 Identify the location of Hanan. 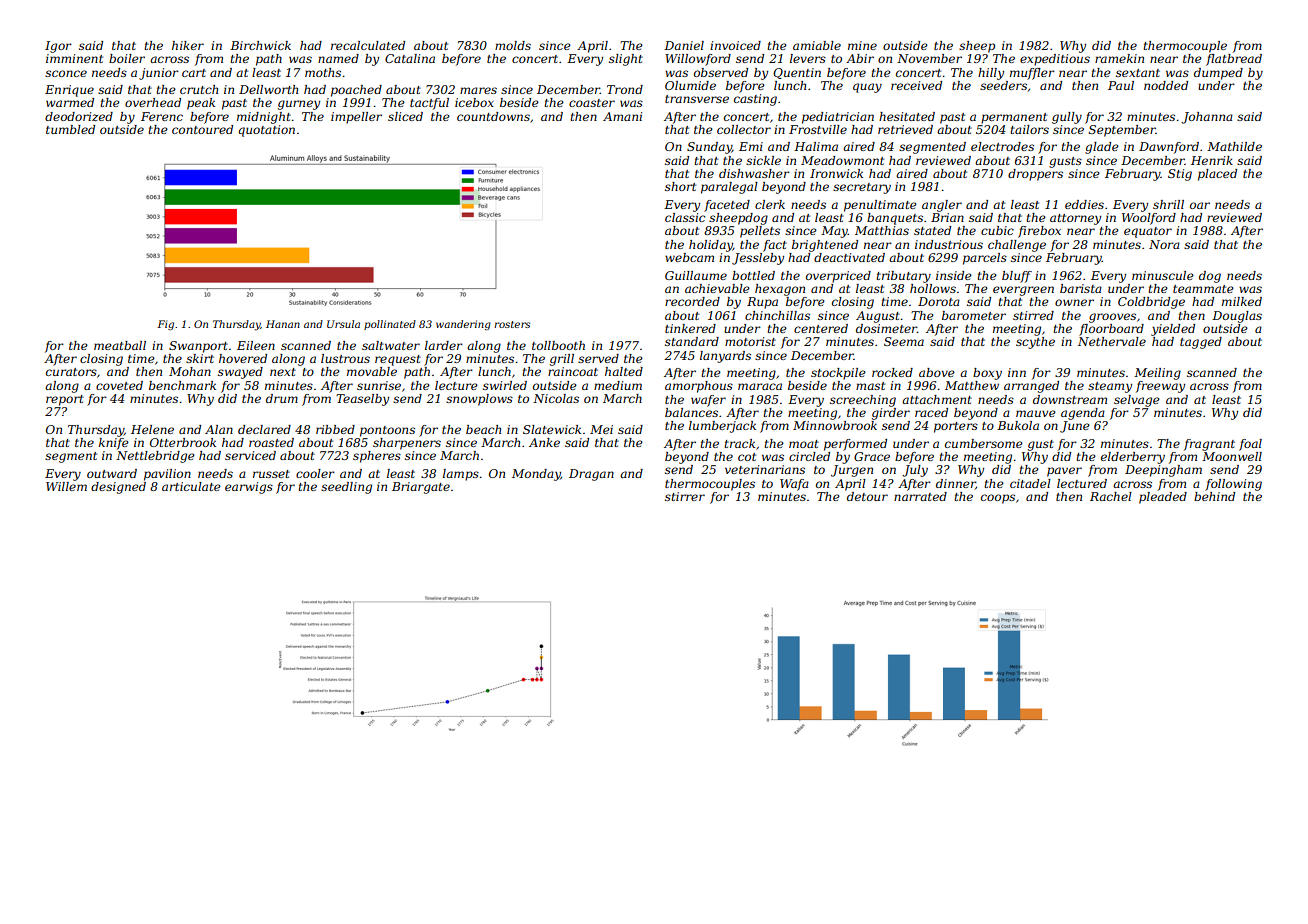
(283, 324).
